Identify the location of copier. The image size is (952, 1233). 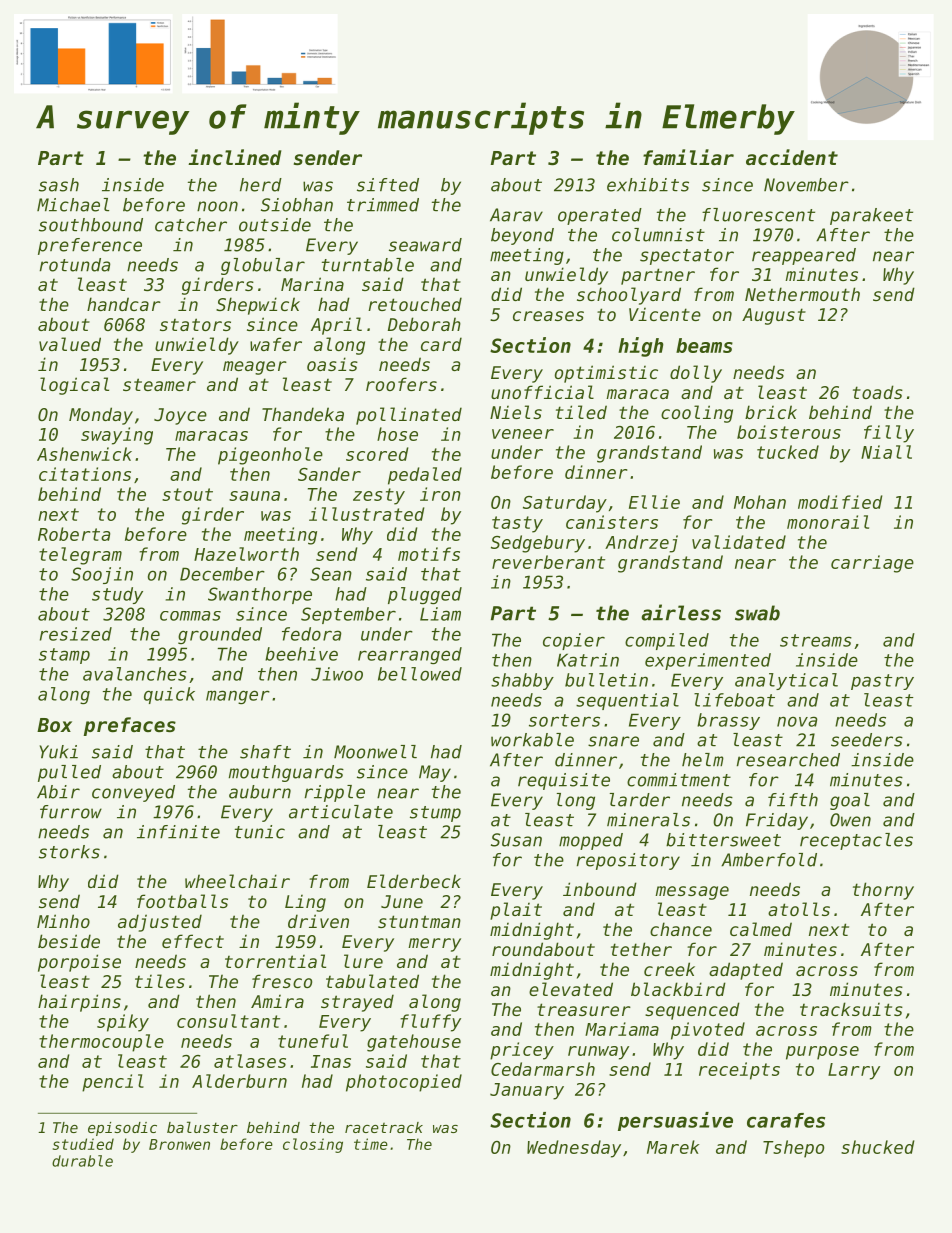
(574, 641).
